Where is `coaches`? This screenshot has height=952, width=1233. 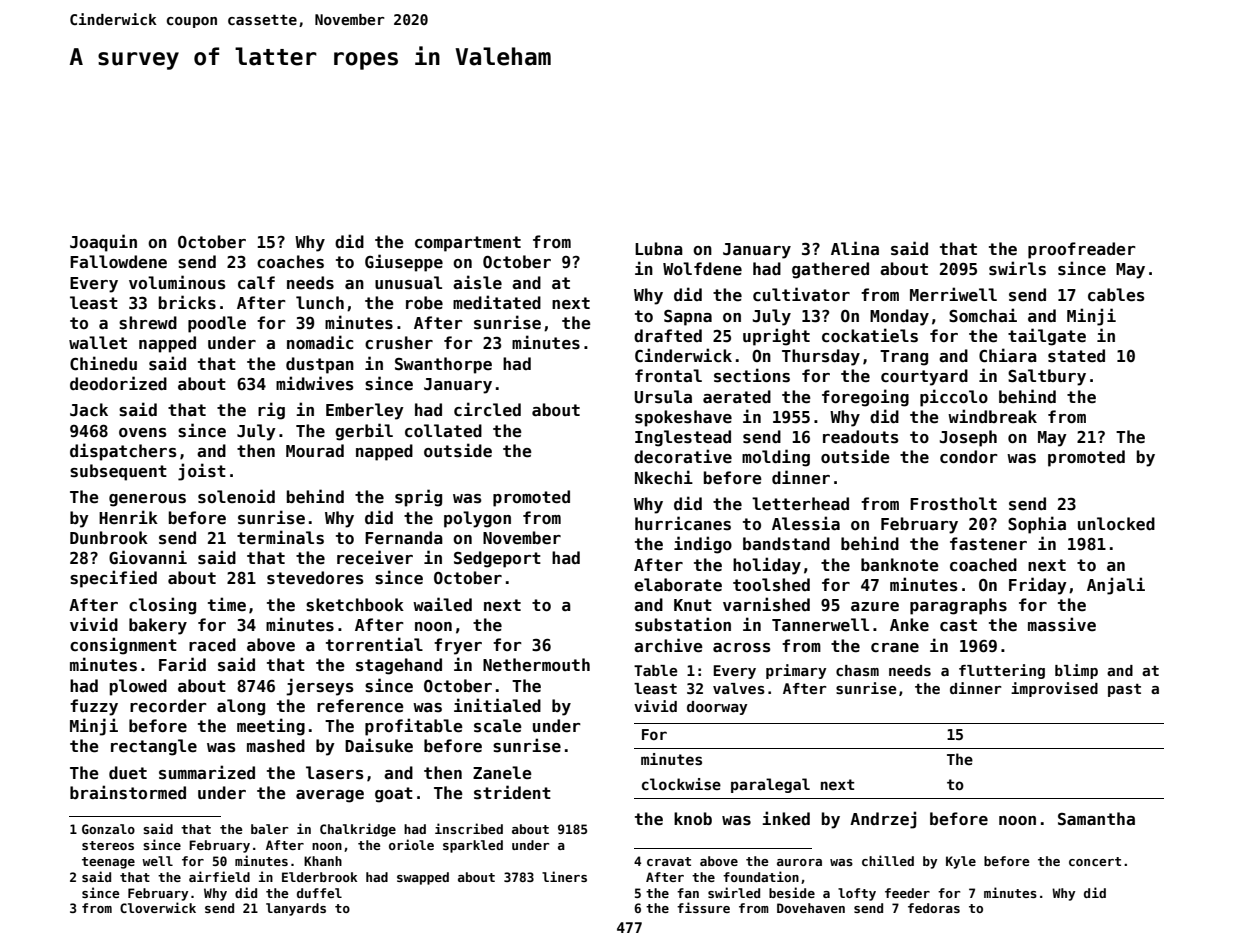 coaches is located at coordinates (290, 262).
